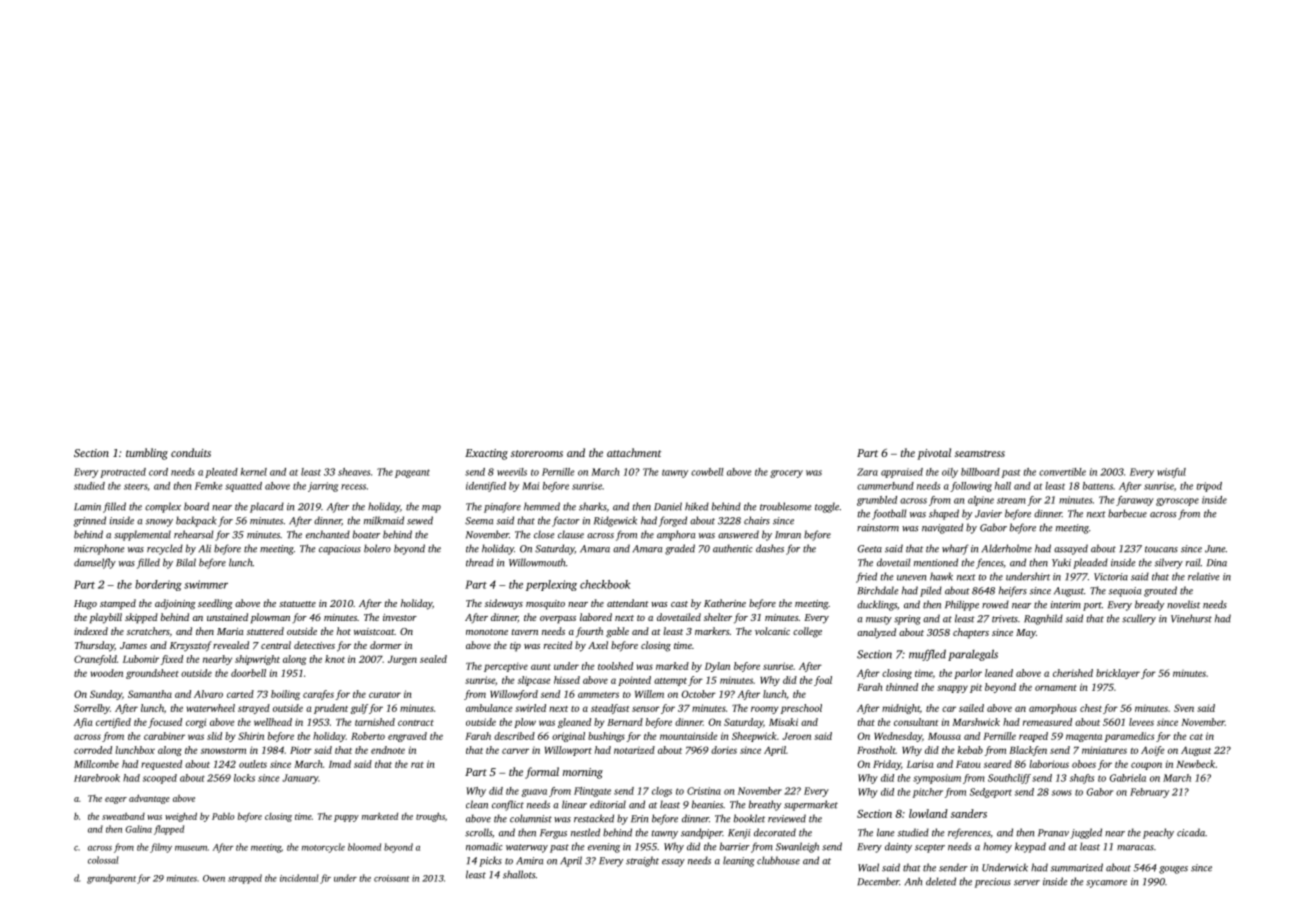  I want to click on Amira, so click(529, 861).
